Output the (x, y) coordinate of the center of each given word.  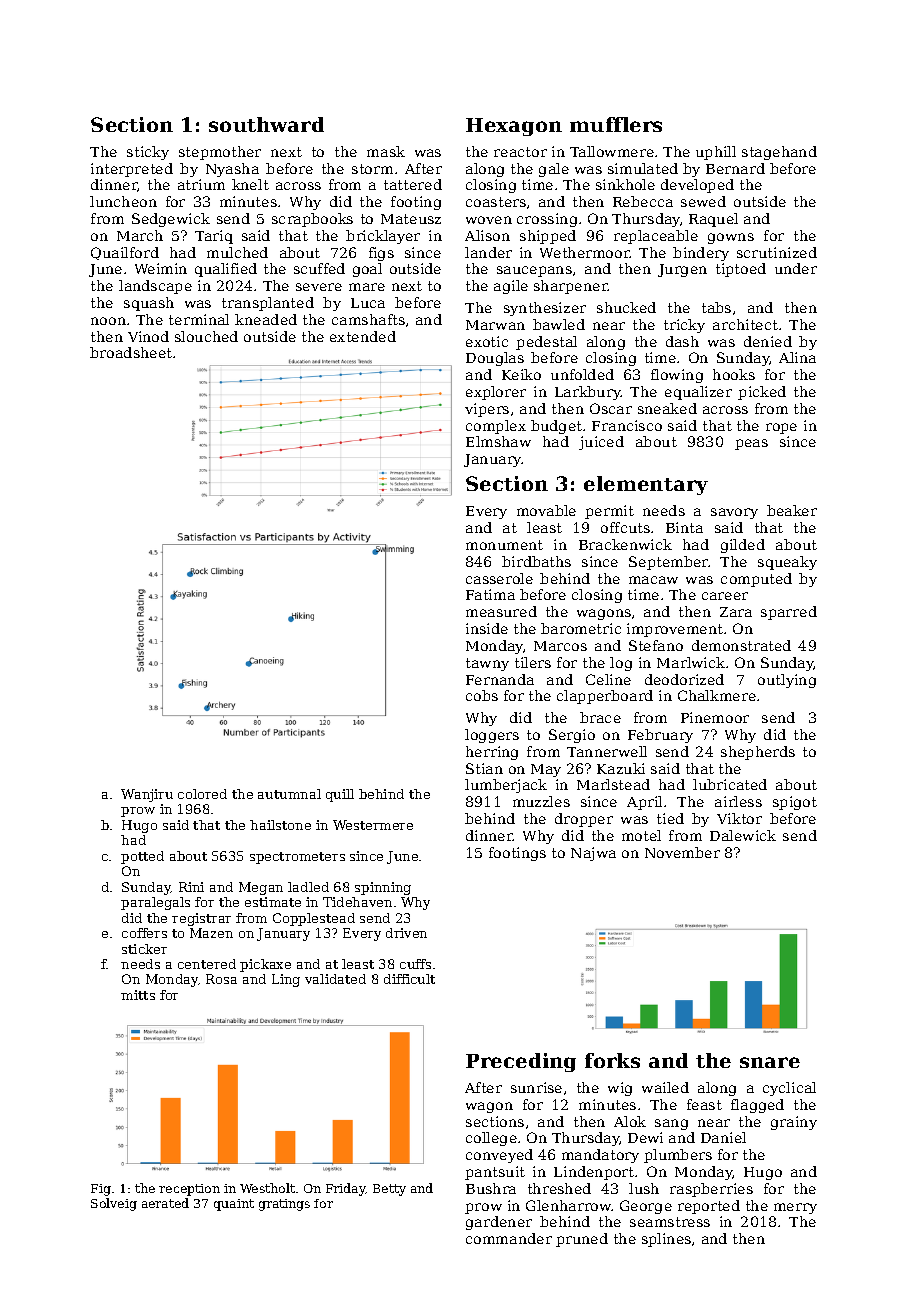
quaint (234, 1205)
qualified (226, 270)
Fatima (490, 594)
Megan (261, 888)
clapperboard (605, 697)
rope (781, 428)
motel (641, 835)
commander (509, 1238)
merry (795, 1208)
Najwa (593, 854)
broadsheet (131, 352)
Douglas (495, 359)
